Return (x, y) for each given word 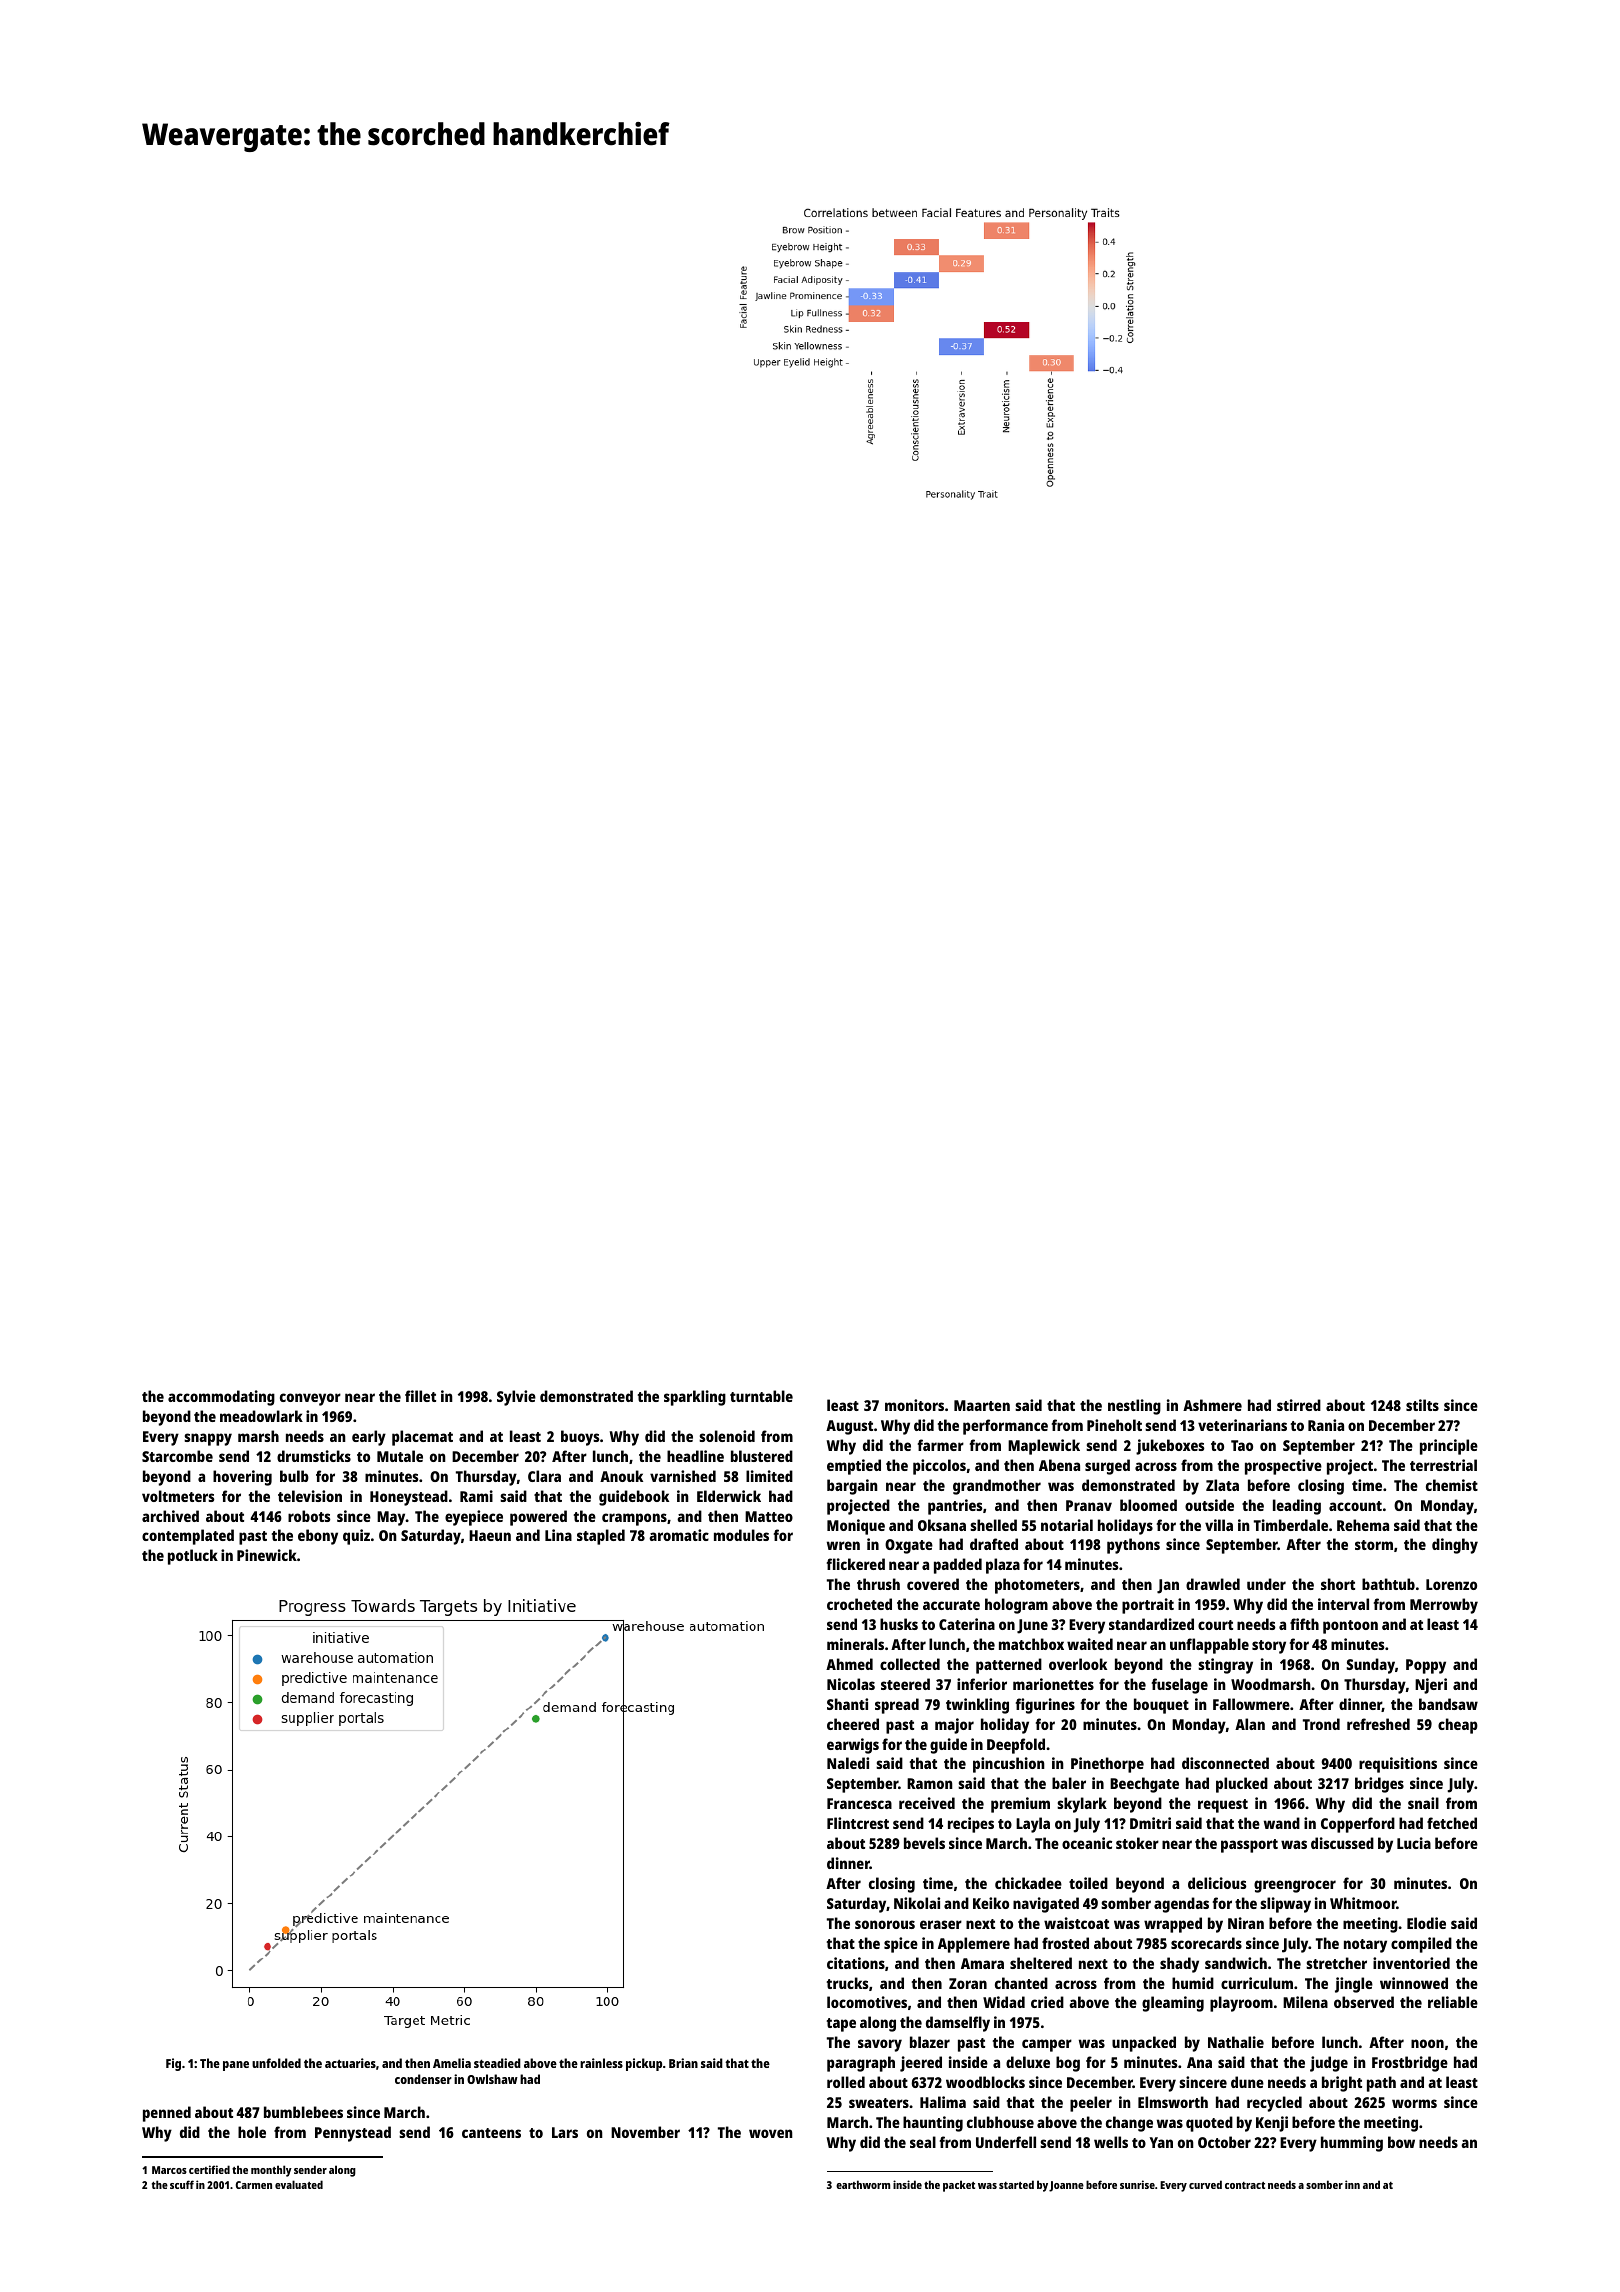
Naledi (848, 1763)
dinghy (1455, 1546)
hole (252, 2132)
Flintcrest (858, 1823)
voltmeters (178, 1496)
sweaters (879, 2103)
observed (1364, 2002)
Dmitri (1150, 1823)
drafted (994, 1544)
